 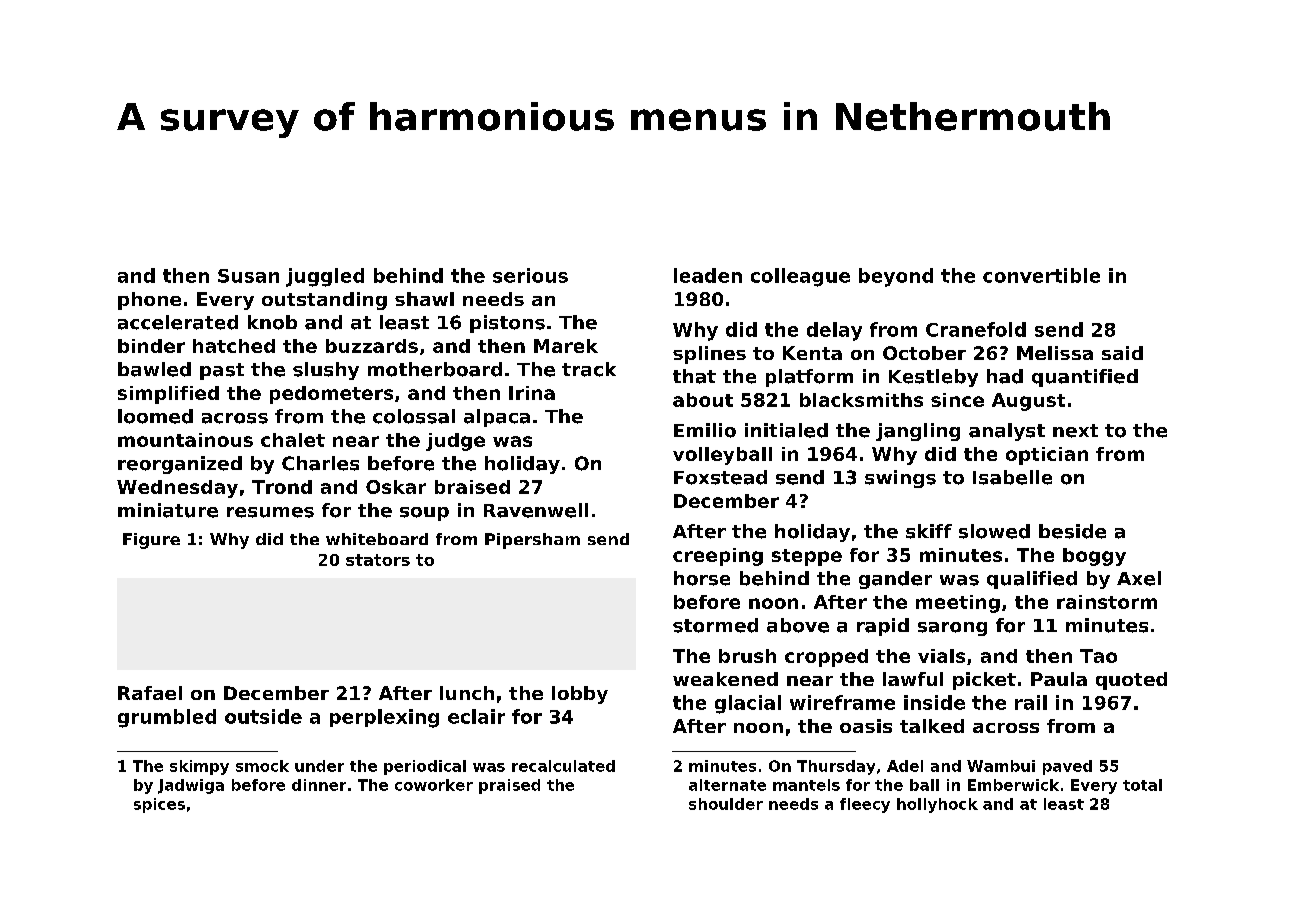 What do you see at coordinates (1098, 656) in the document?
I see `Tao` at bounding box center [1098, 656].
